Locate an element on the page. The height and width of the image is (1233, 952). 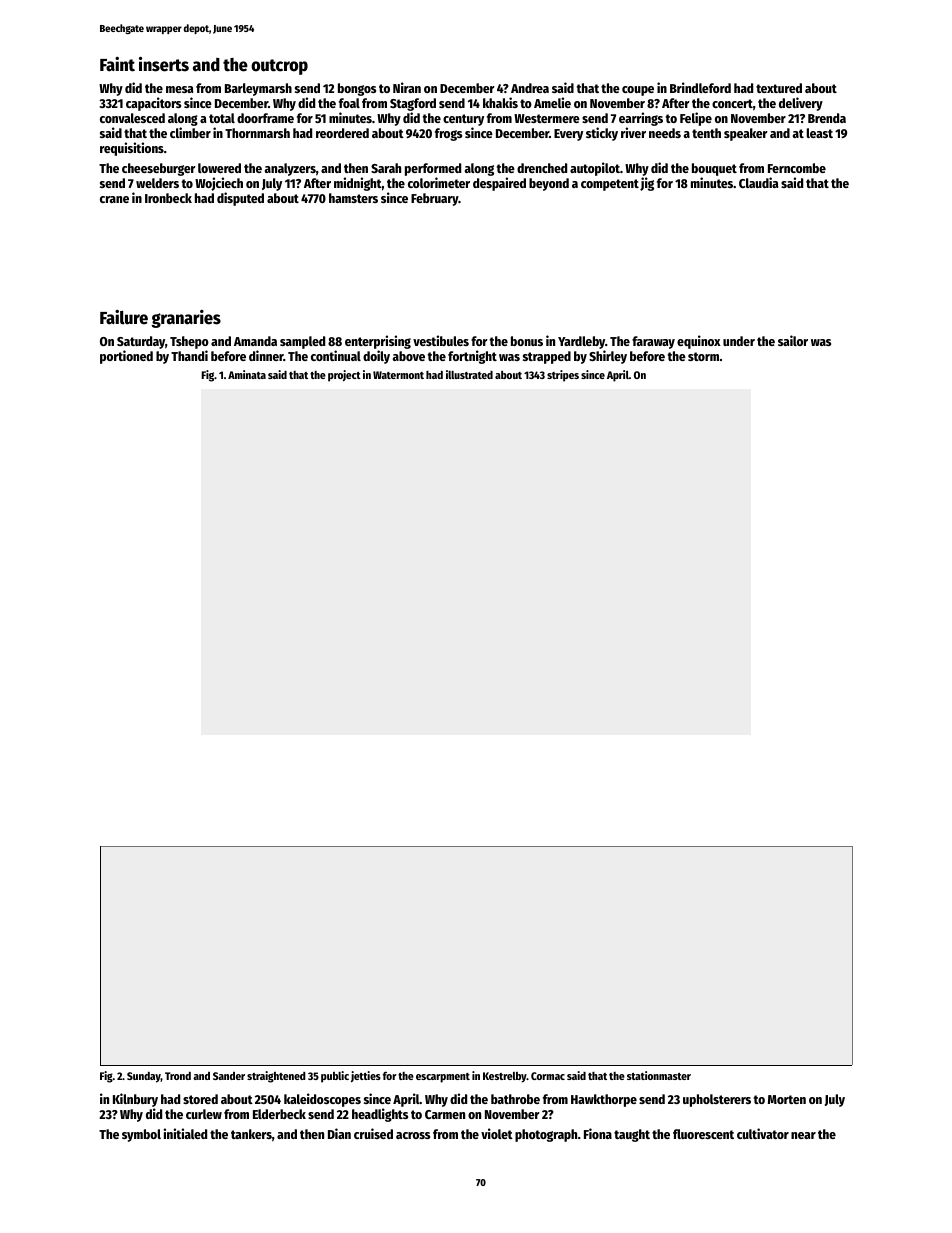
storm is located at coordinates (703, 356).
